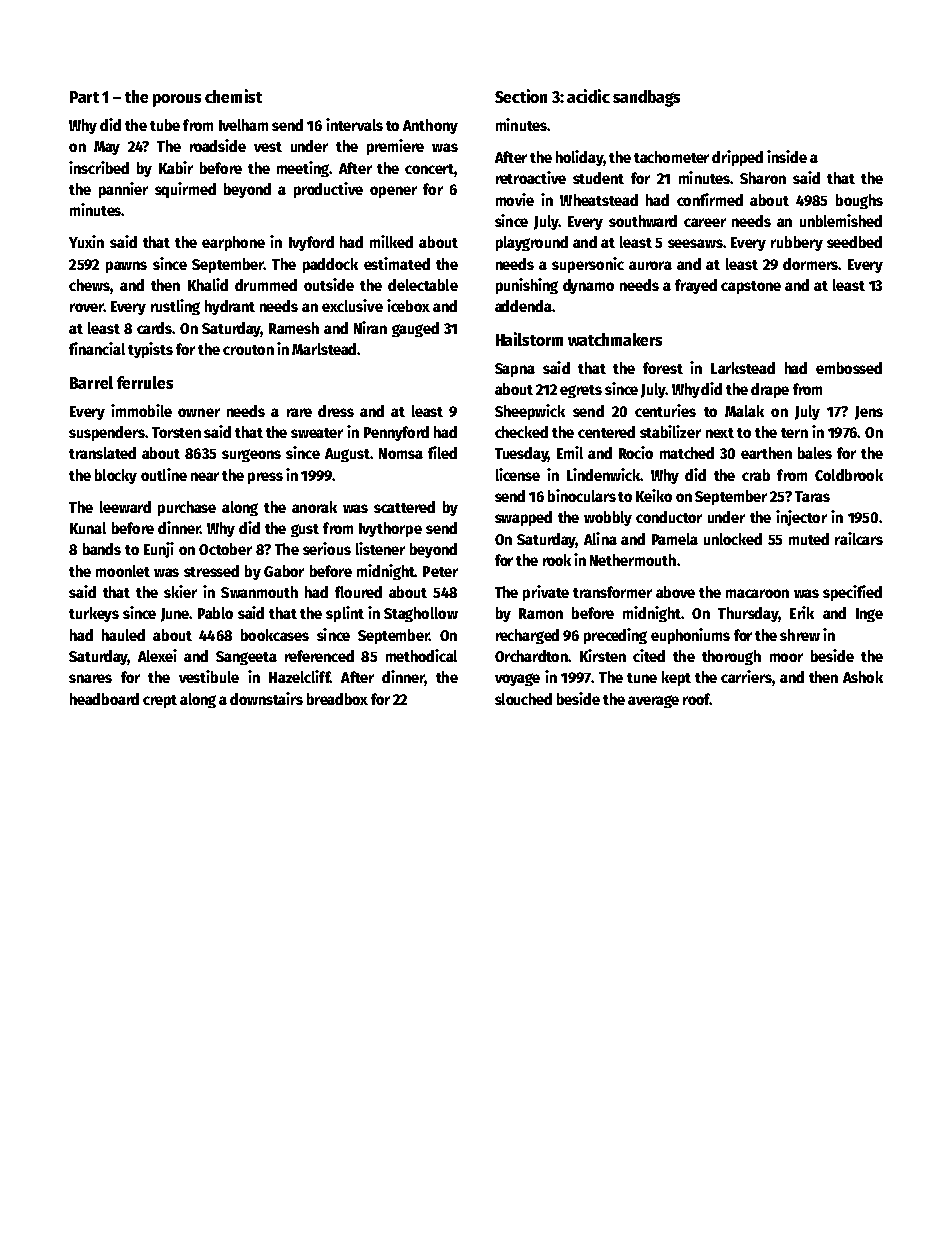 The image size is (952, 1233). What do you see at coordinates (646, 98) in the screenshot?
I see `sandbags` at bounding box center [646, 98].
